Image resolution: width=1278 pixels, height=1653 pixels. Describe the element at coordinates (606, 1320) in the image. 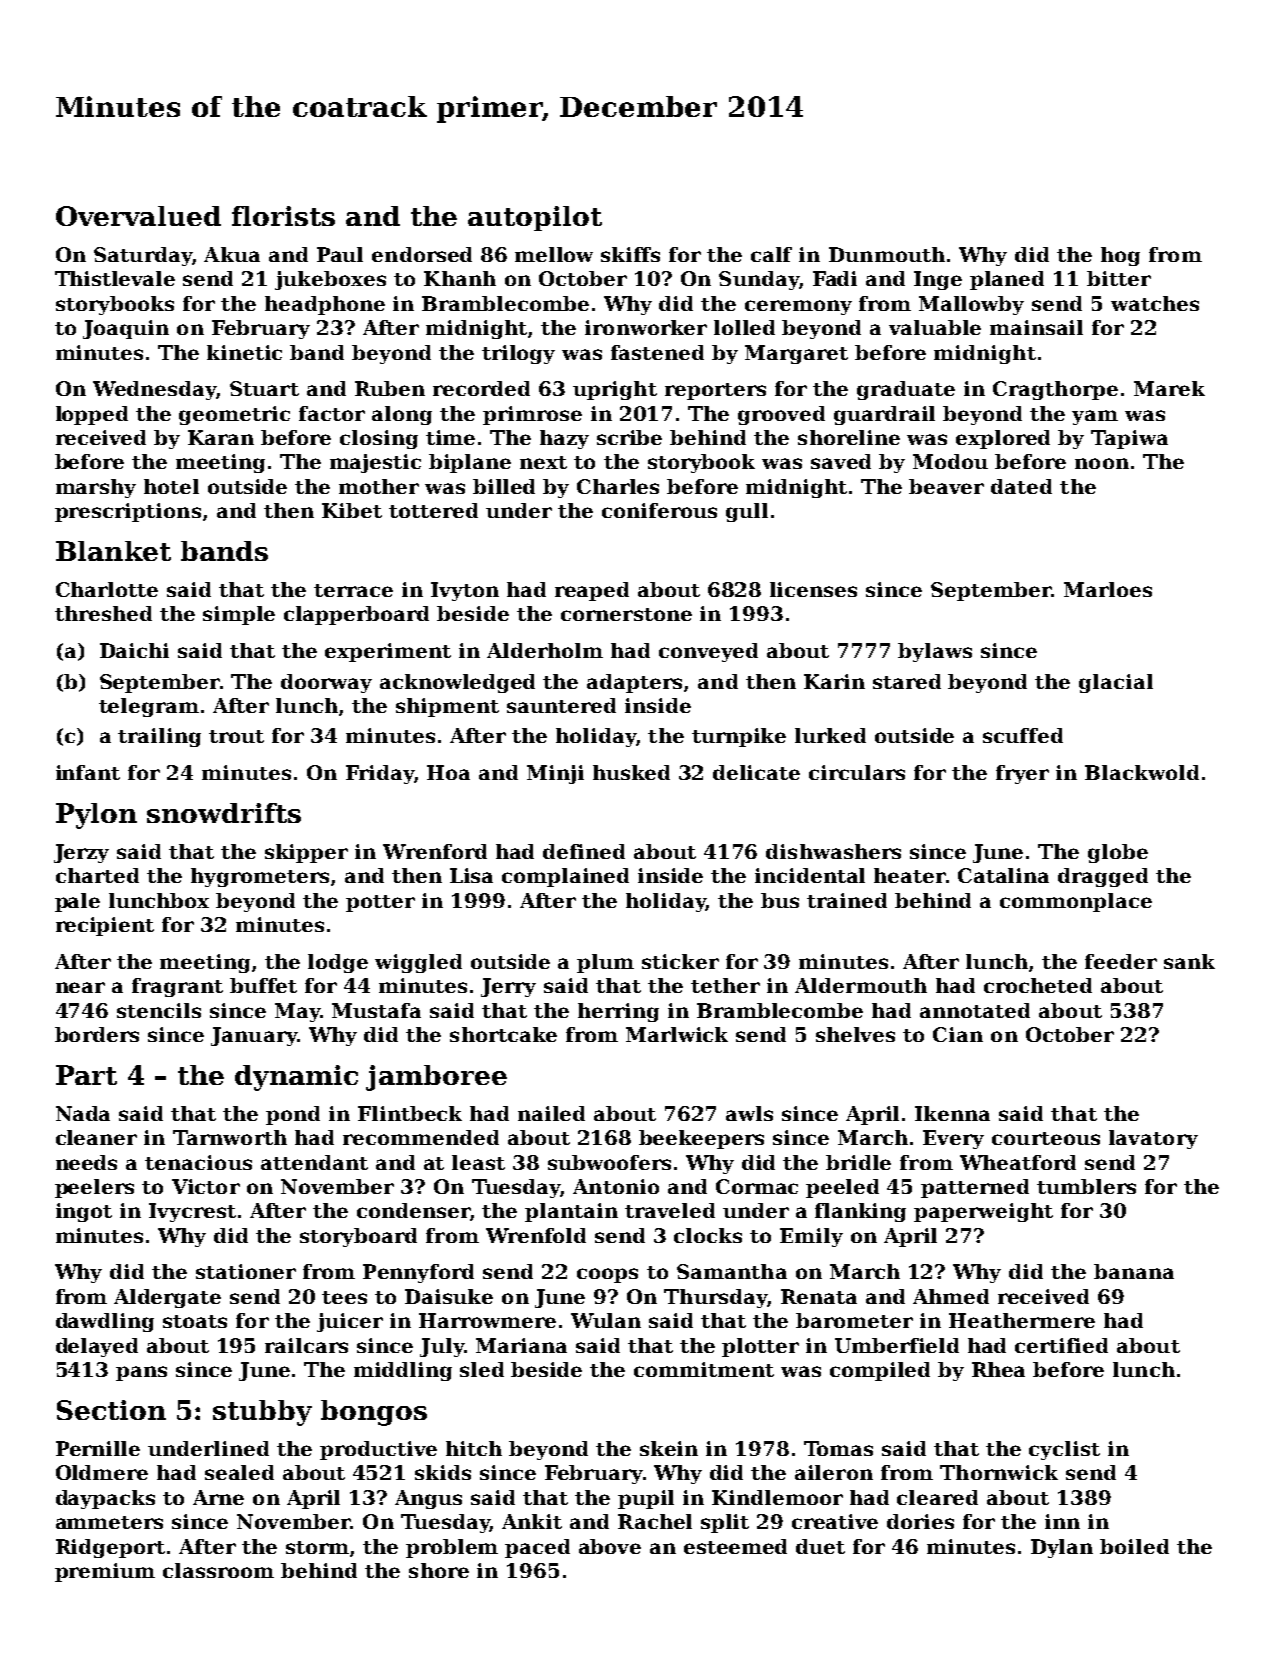

I see `Wulan` at that location.
